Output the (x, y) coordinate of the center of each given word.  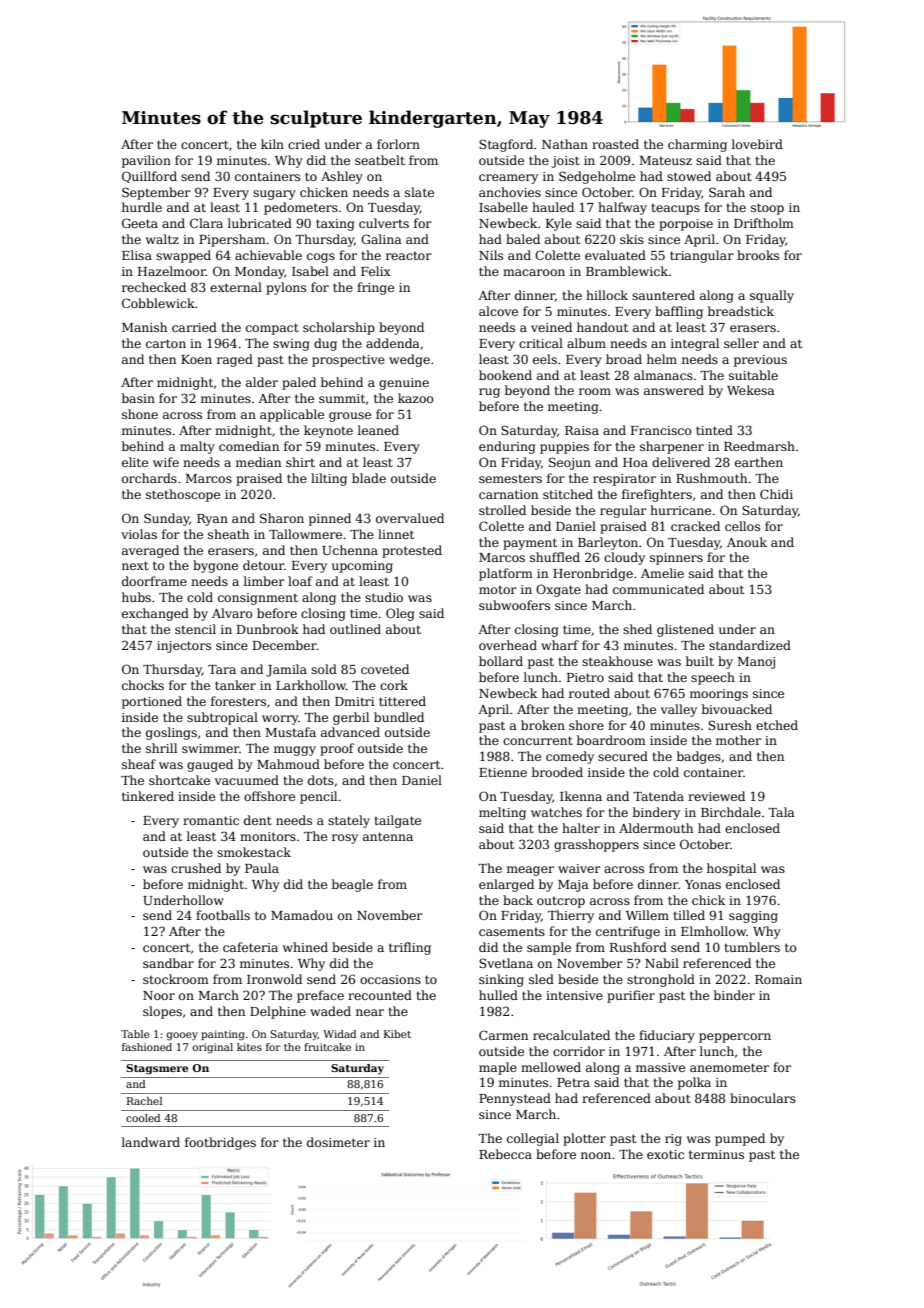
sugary (274, 195)
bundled (399, 717)
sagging (753, 917)
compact (272, 329)
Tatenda (658, 796)
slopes (162, 1012)
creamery (508, 179)
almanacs (663, 375)
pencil (318, 797)
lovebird (757, 144)
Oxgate (558, 590)
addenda (393, 343)
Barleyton (608, 543)
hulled (498, 995)
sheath (228, 534)
